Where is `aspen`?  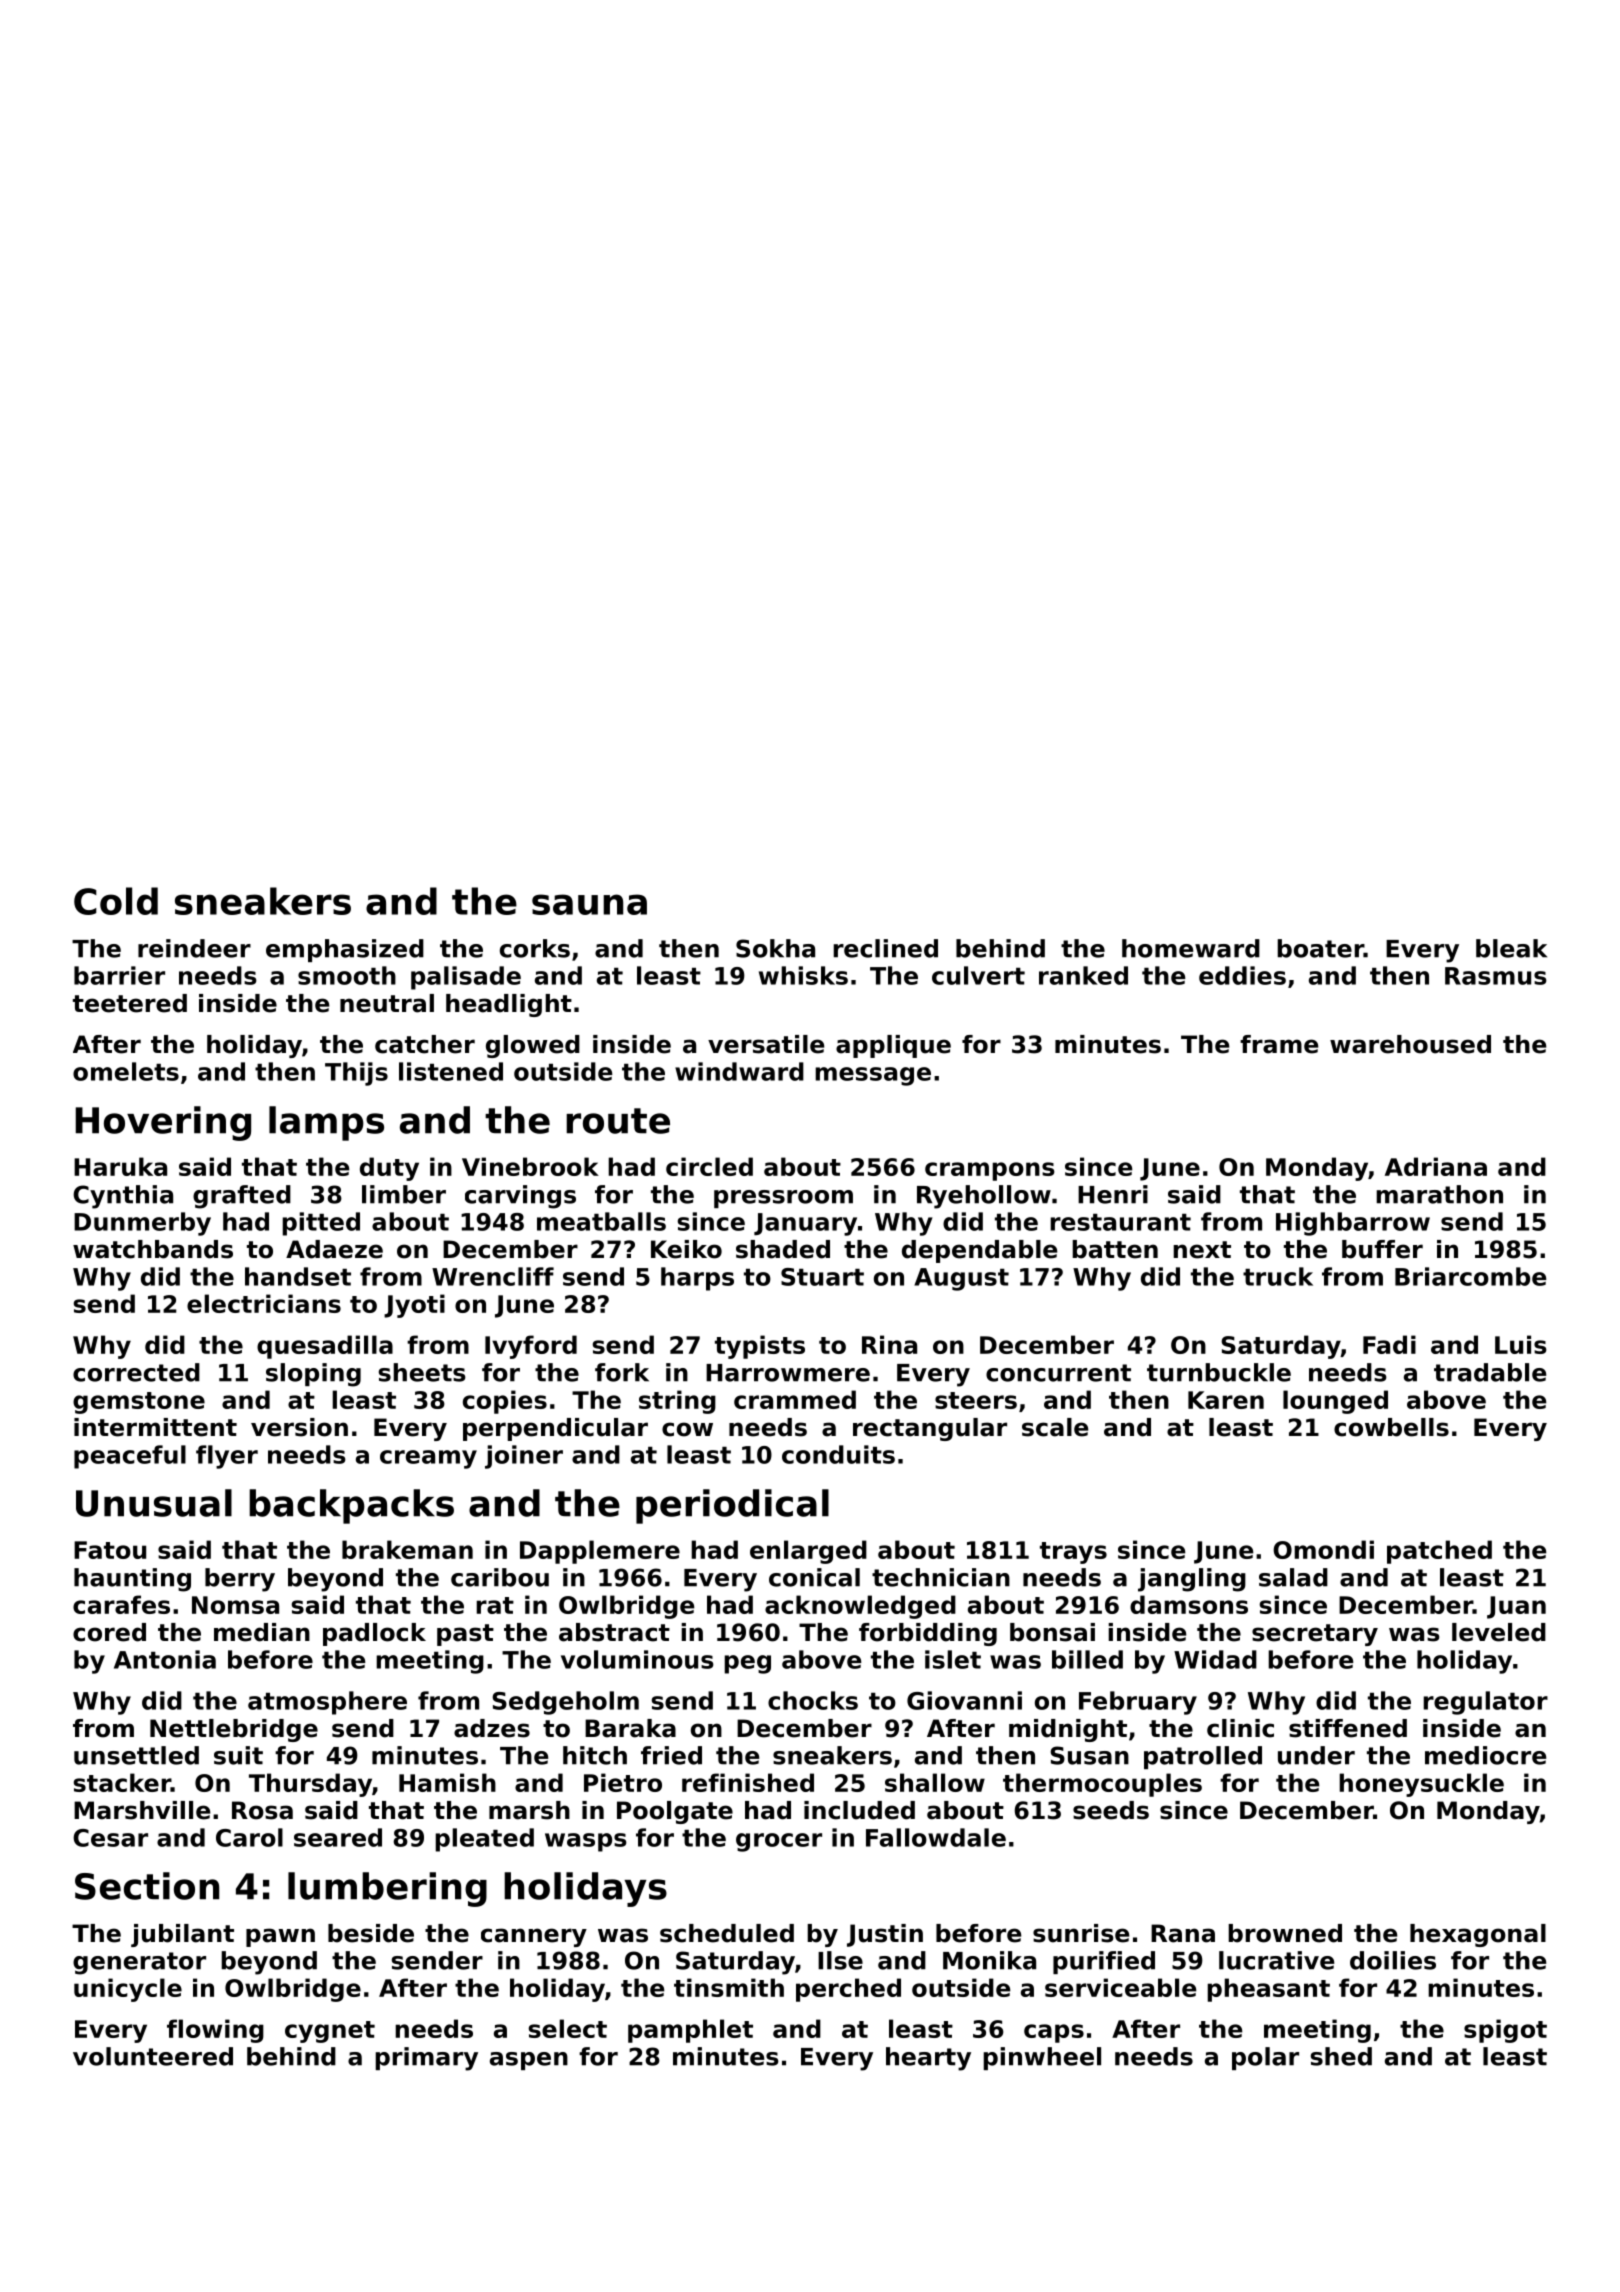
aspen is located at coordinates (529, 2061).
